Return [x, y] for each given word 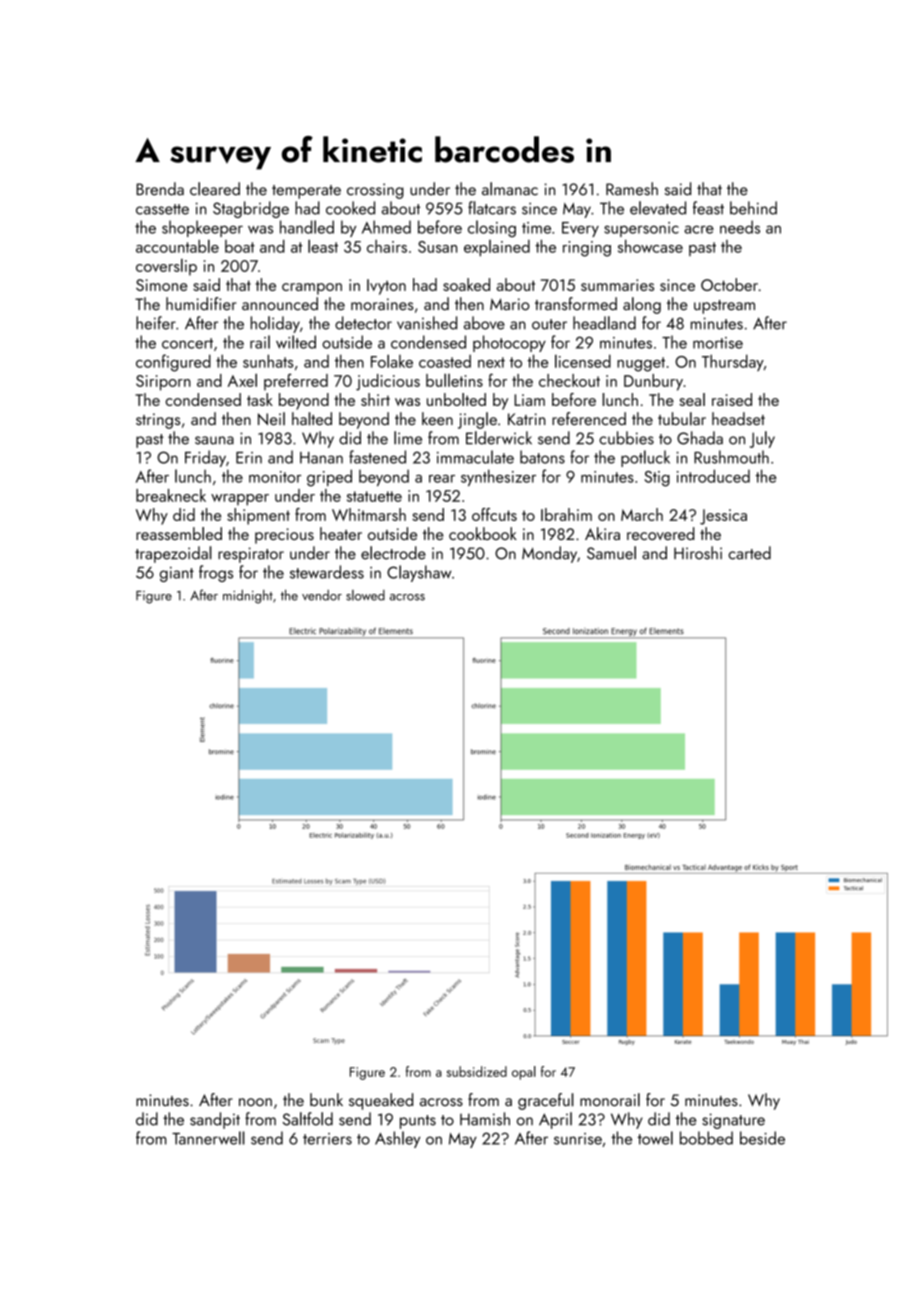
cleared [215, 189]
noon [255, 1102]
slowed [365, 595]
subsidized [477, 1071]
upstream [724, 307]
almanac [510, 189]
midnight [248, 597]
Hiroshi [698, 553]
